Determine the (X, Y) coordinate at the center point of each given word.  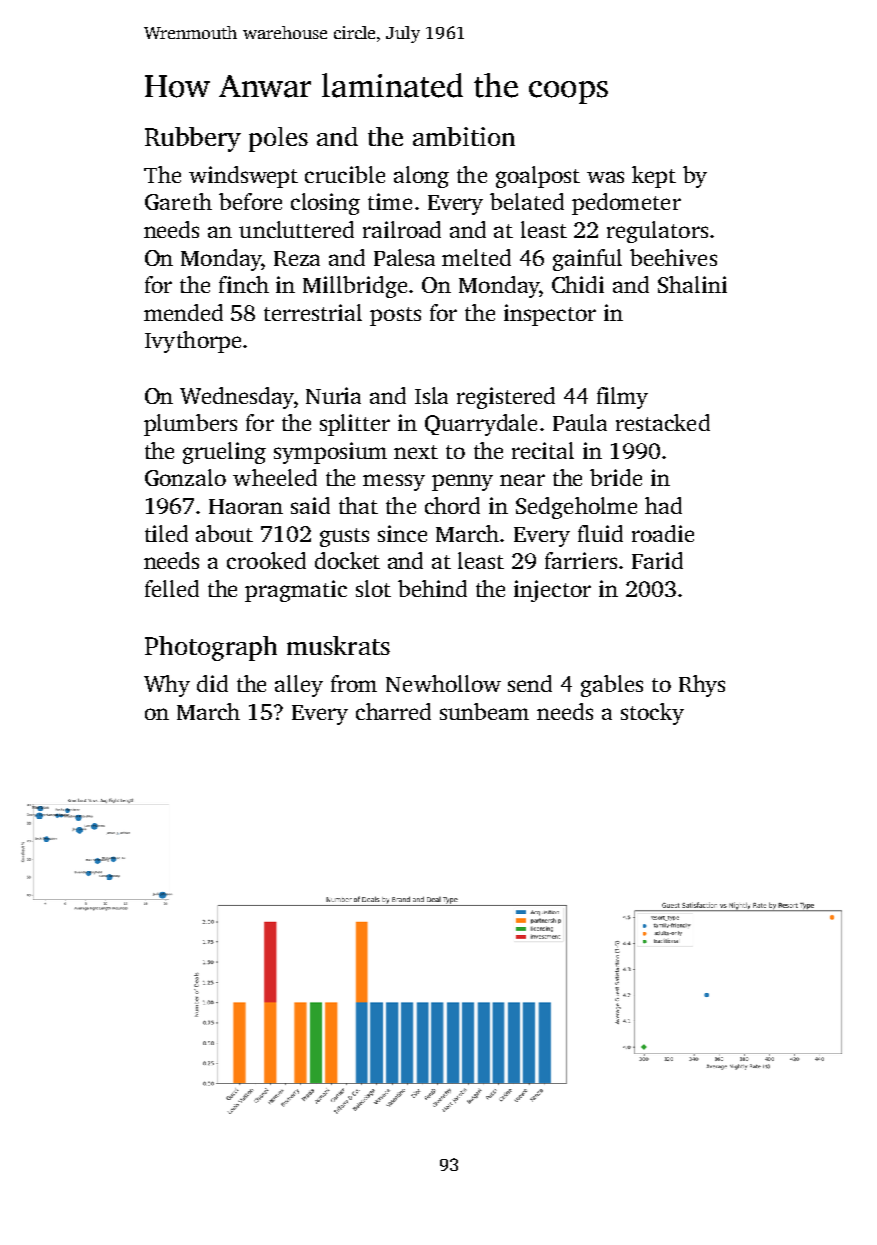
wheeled (275, 477)
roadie (663, 533)
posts (395, 316)
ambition (464, 136)
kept (654, 177)
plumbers (190, 425)
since (402, 533)
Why (167, 686)
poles (278, 139)
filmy (622, 398)
